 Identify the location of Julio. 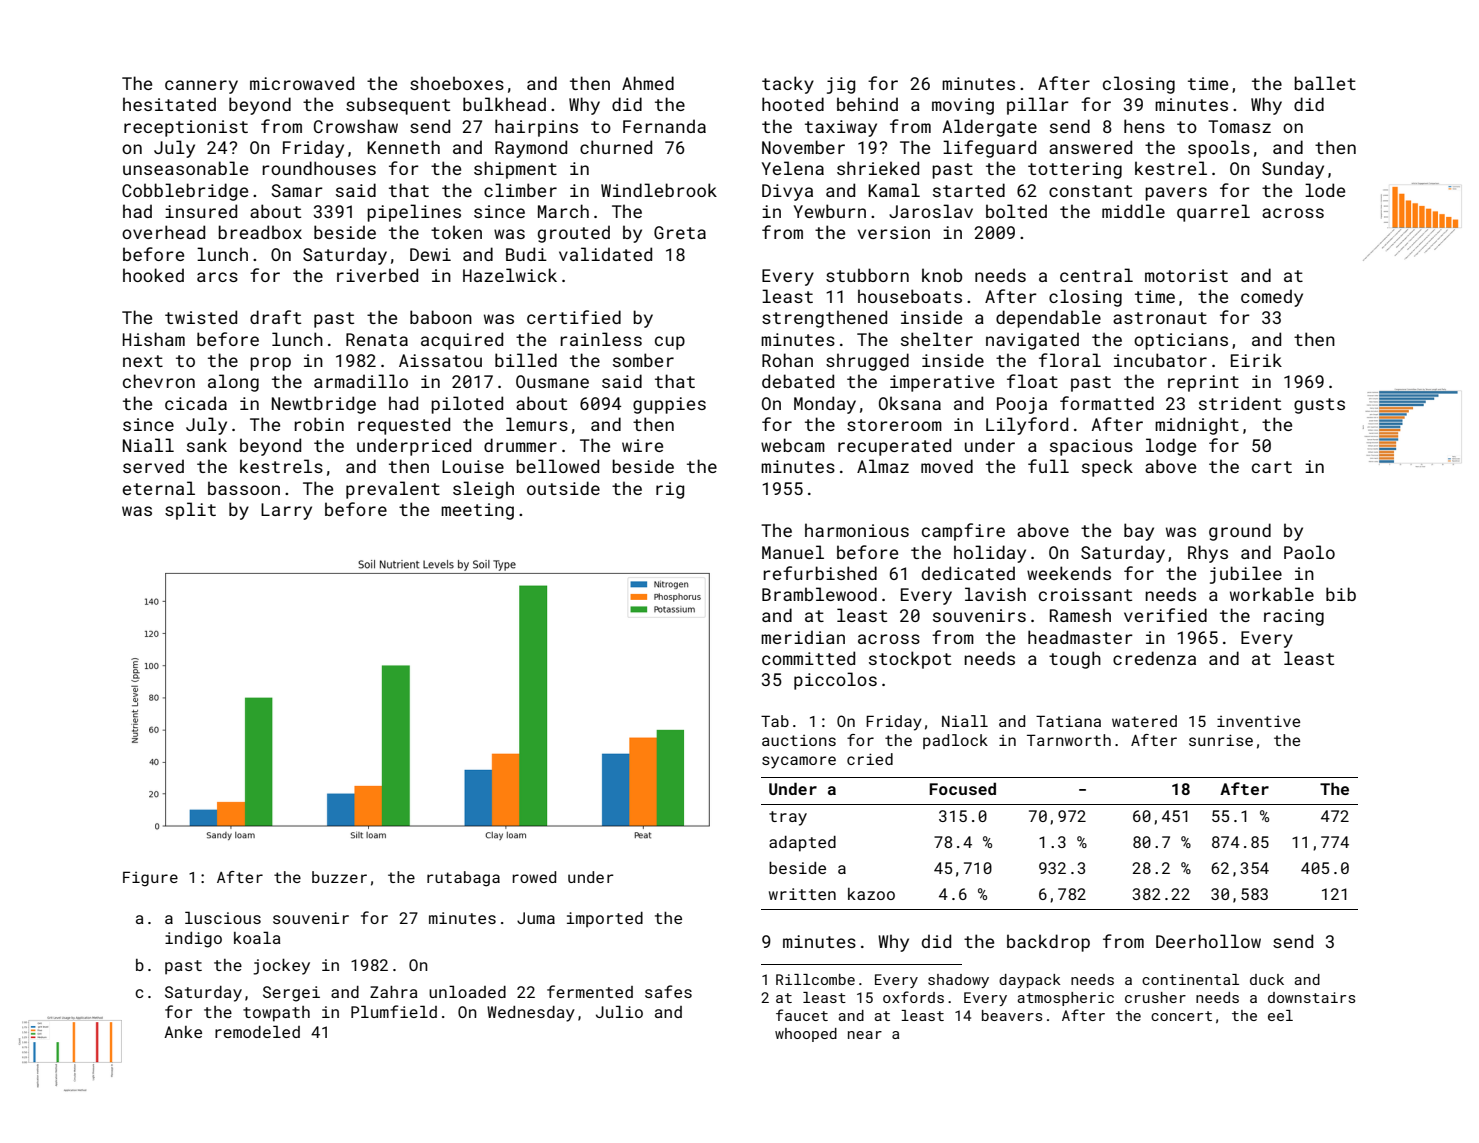
(619, 1011).
